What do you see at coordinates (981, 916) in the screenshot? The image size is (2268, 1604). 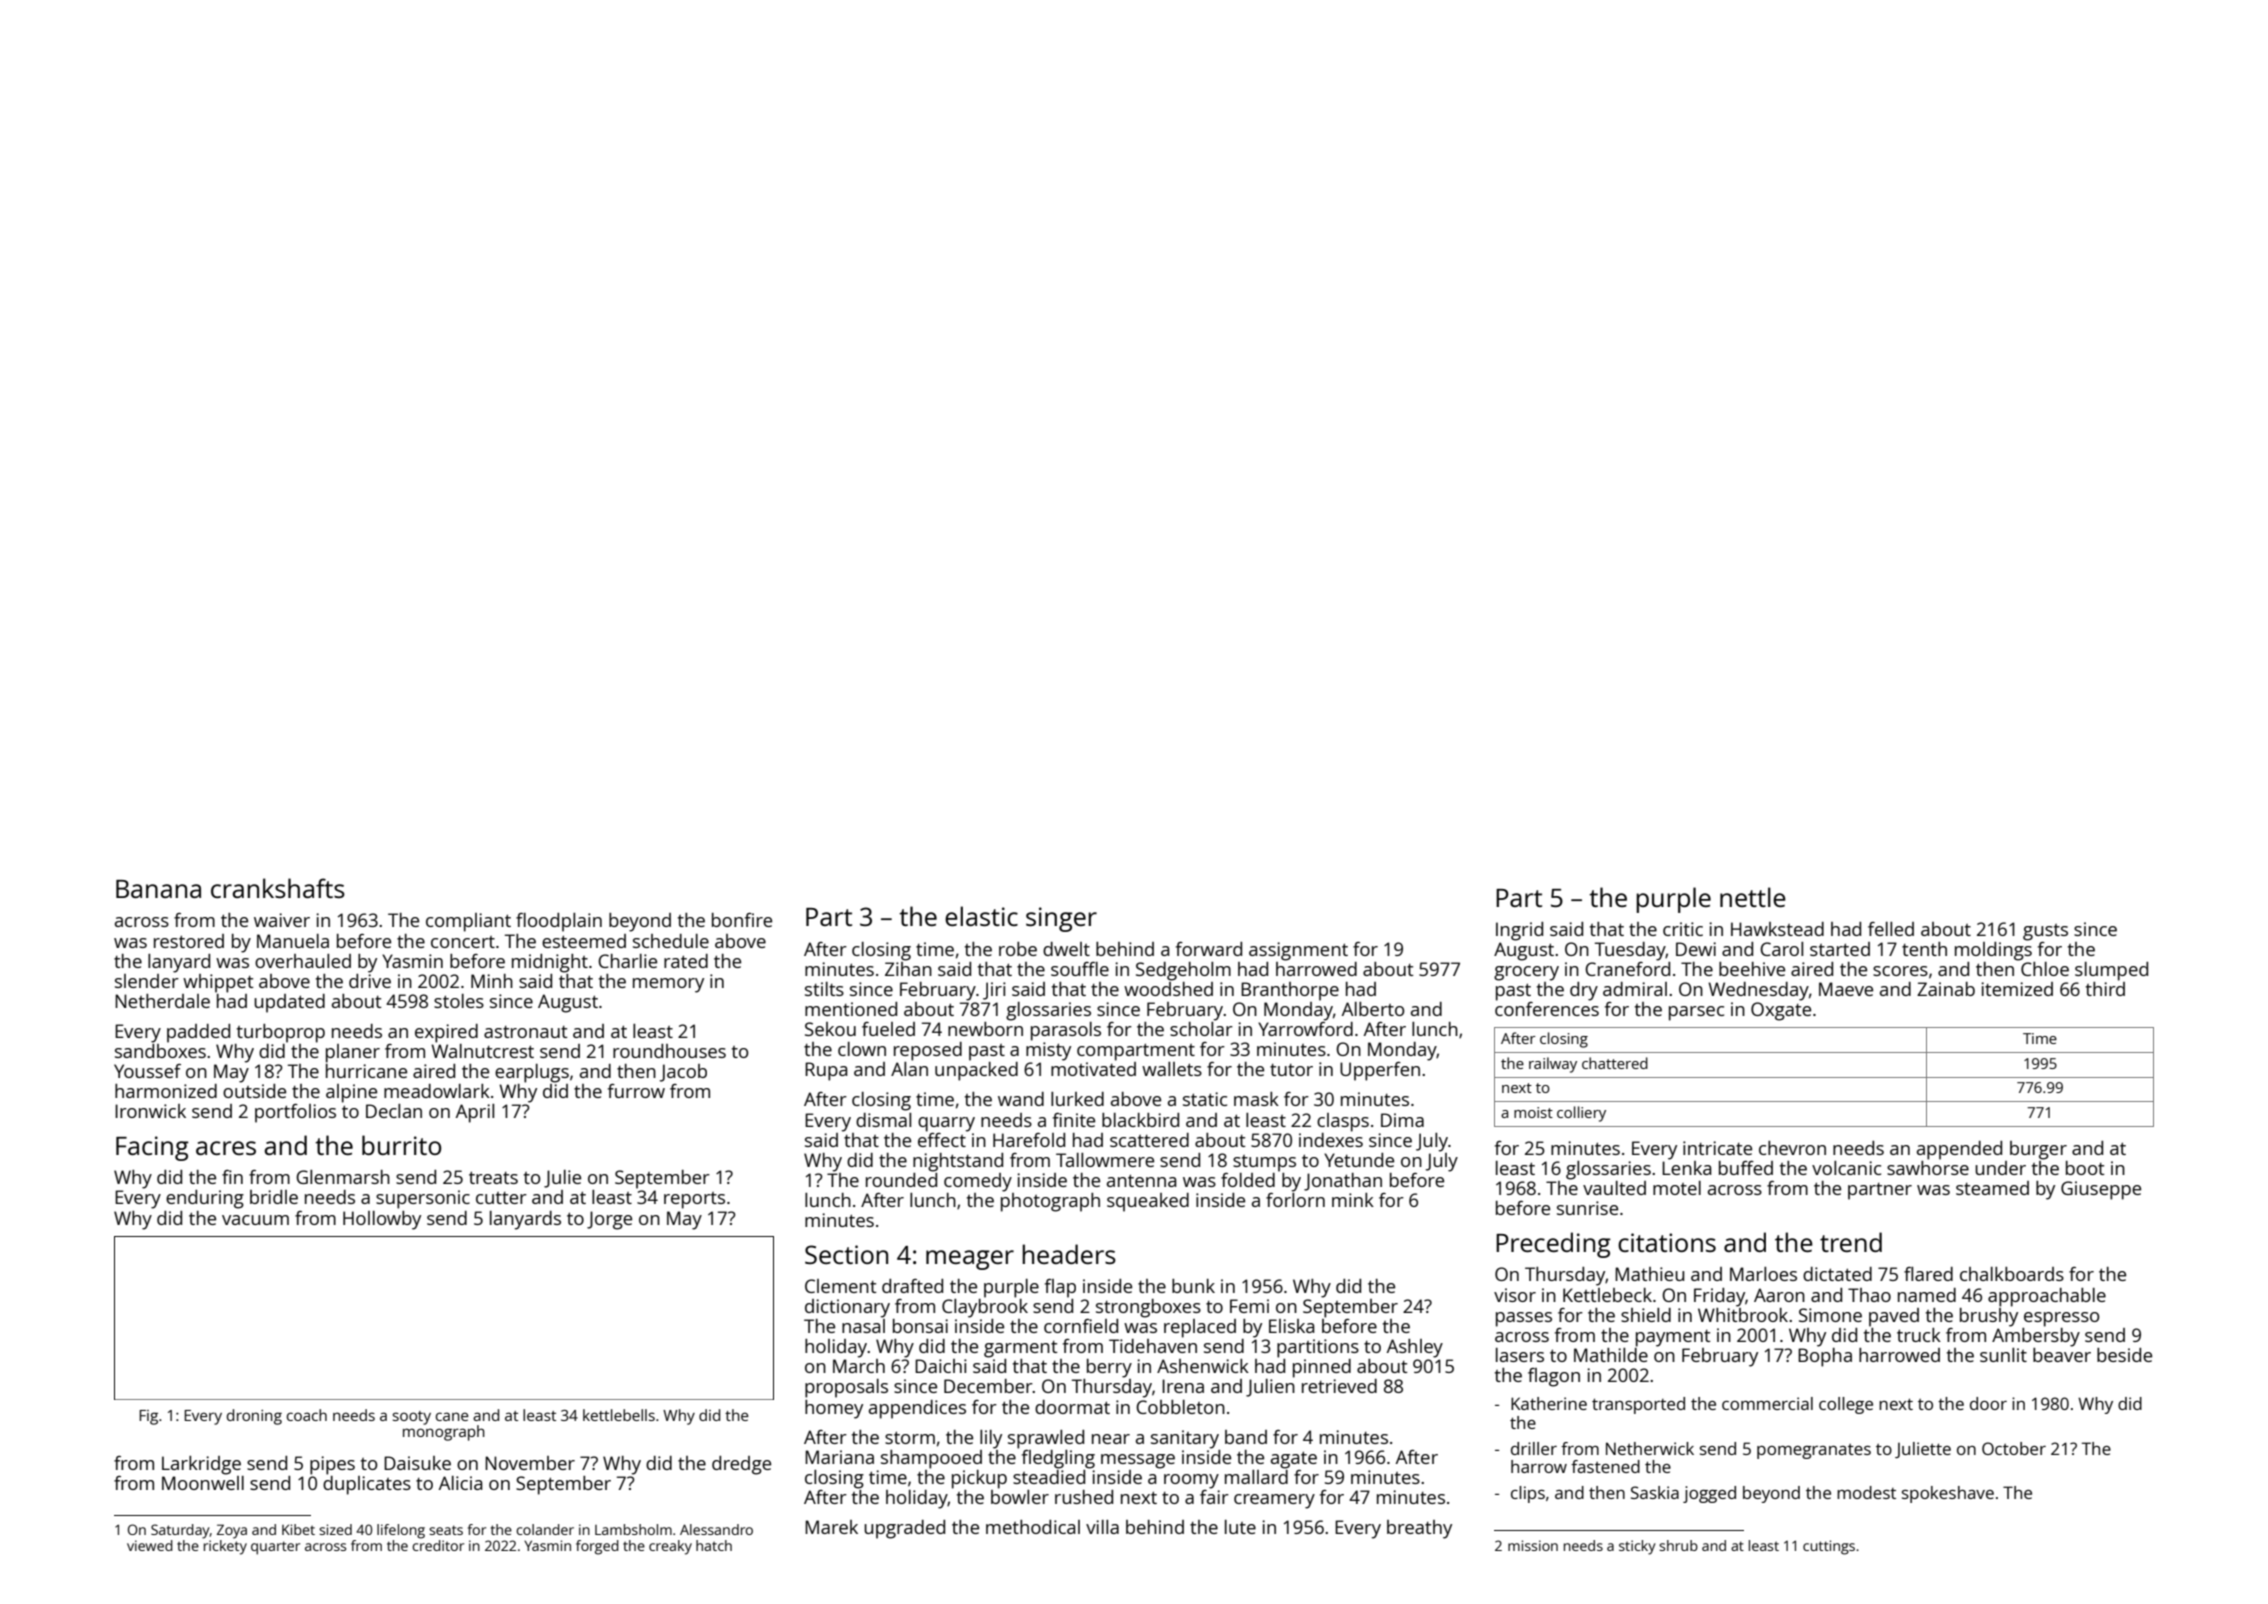 I see `elastic` at bounding box center [981, 916].
